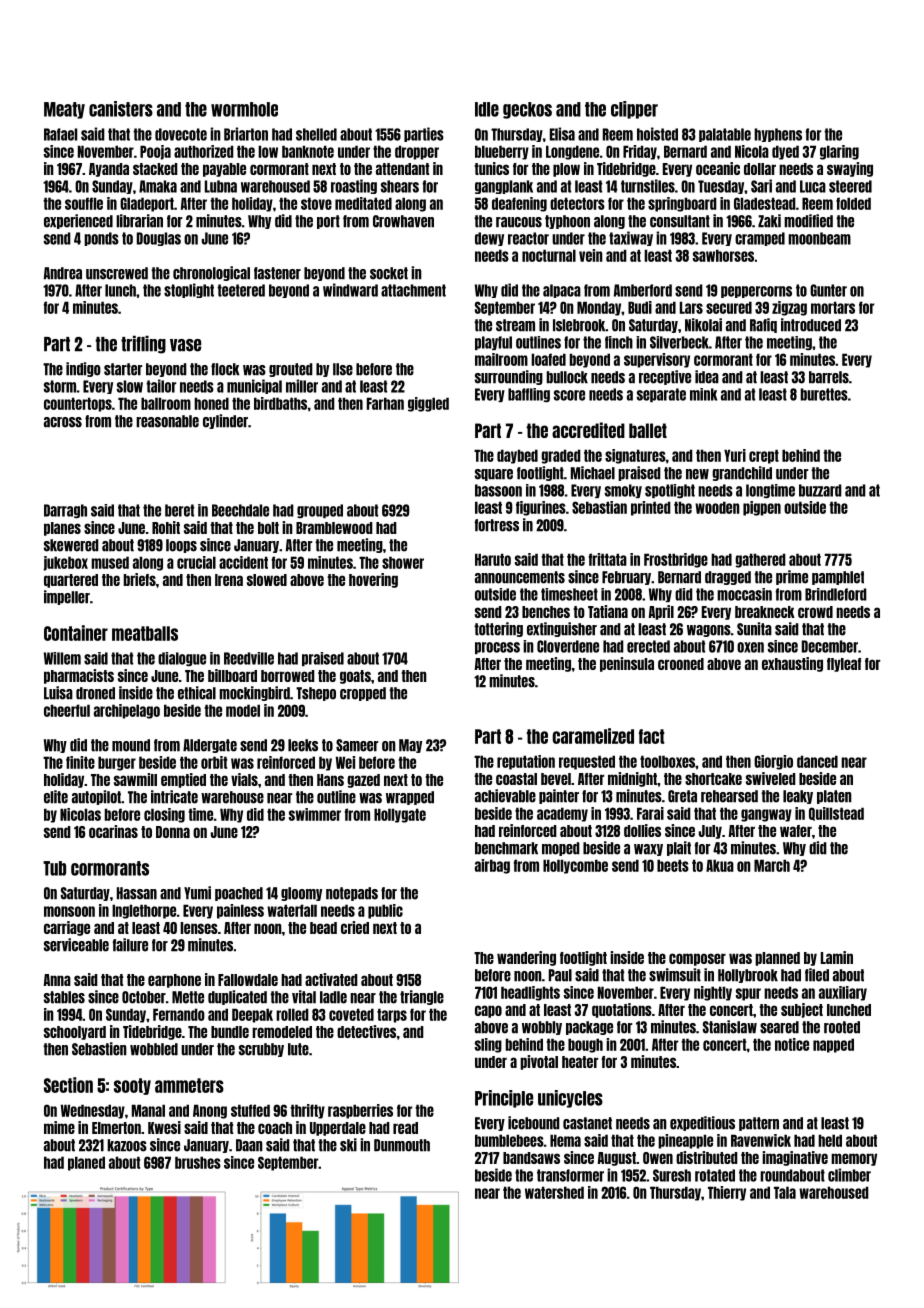  I want to click on geckos, so click(527, 110).
